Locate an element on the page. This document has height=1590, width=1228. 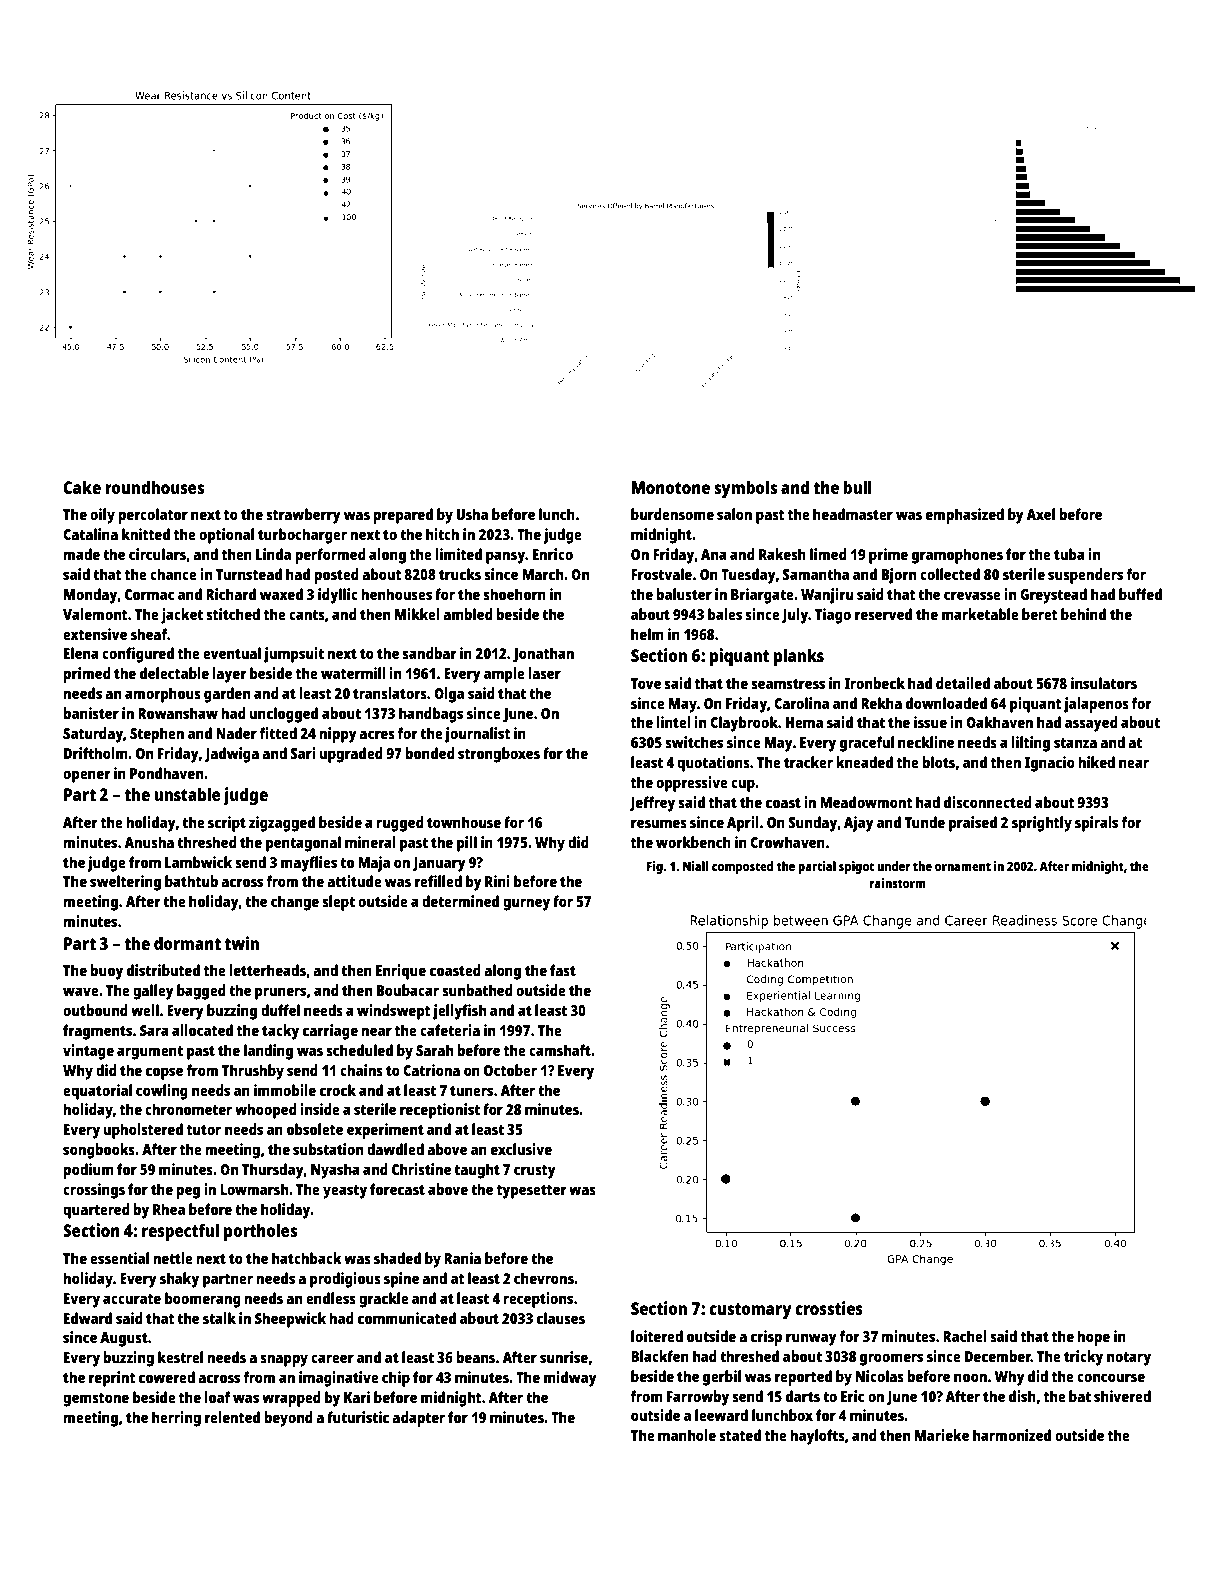
herring is located at coordinates (176, 1419).
